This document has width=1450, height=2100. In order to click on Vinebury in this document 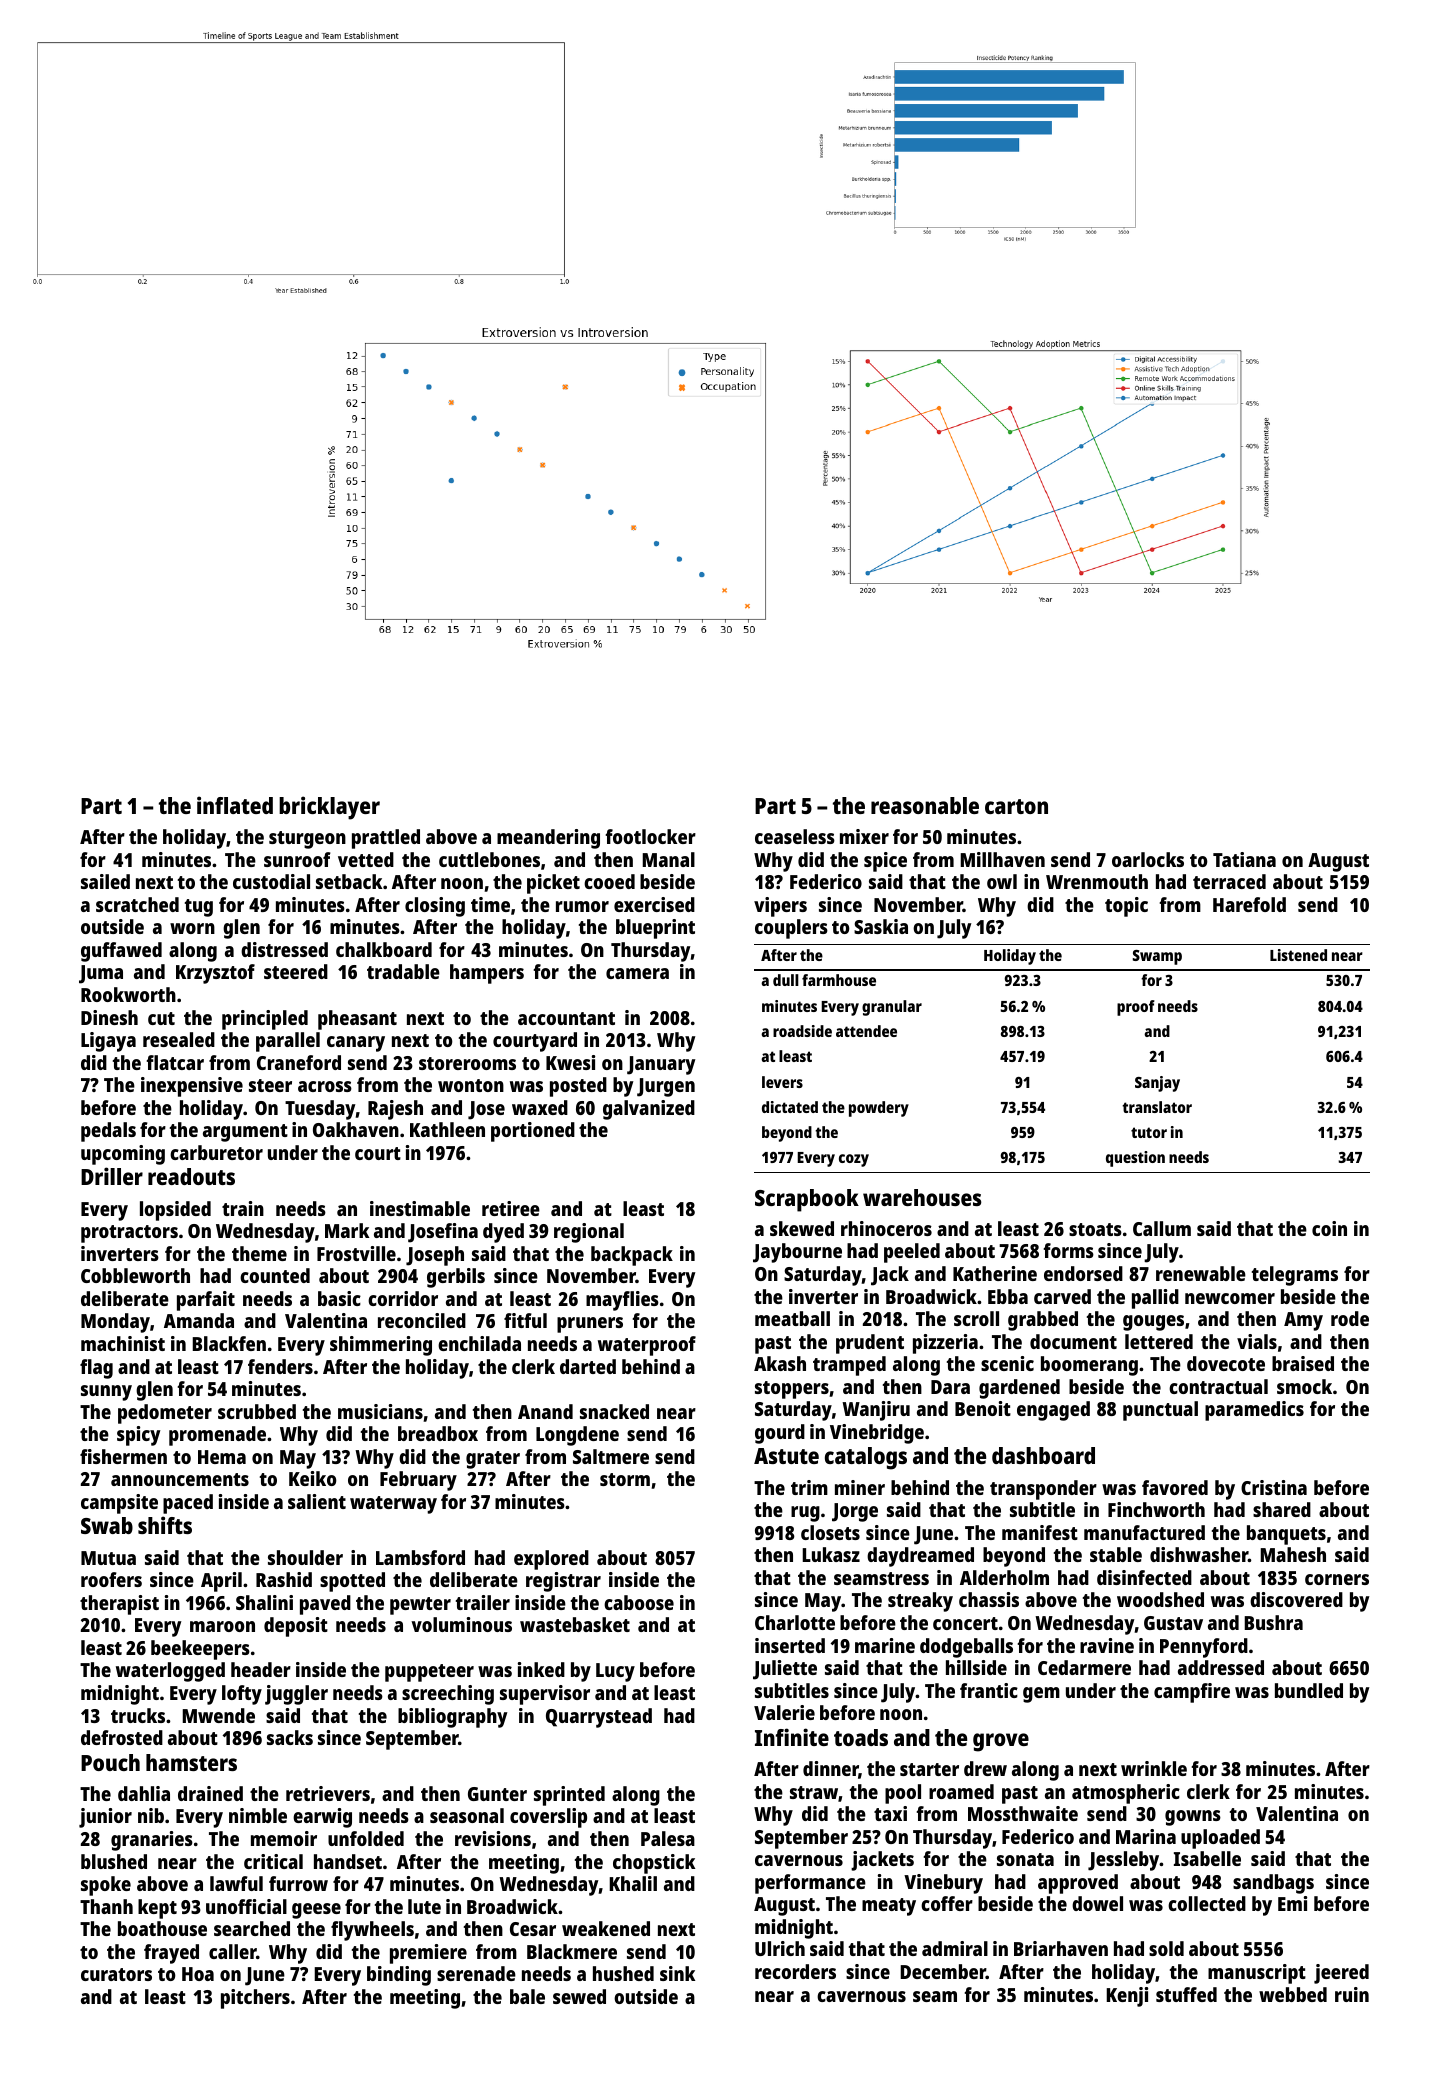, I will do `click(943, 1884)`.
